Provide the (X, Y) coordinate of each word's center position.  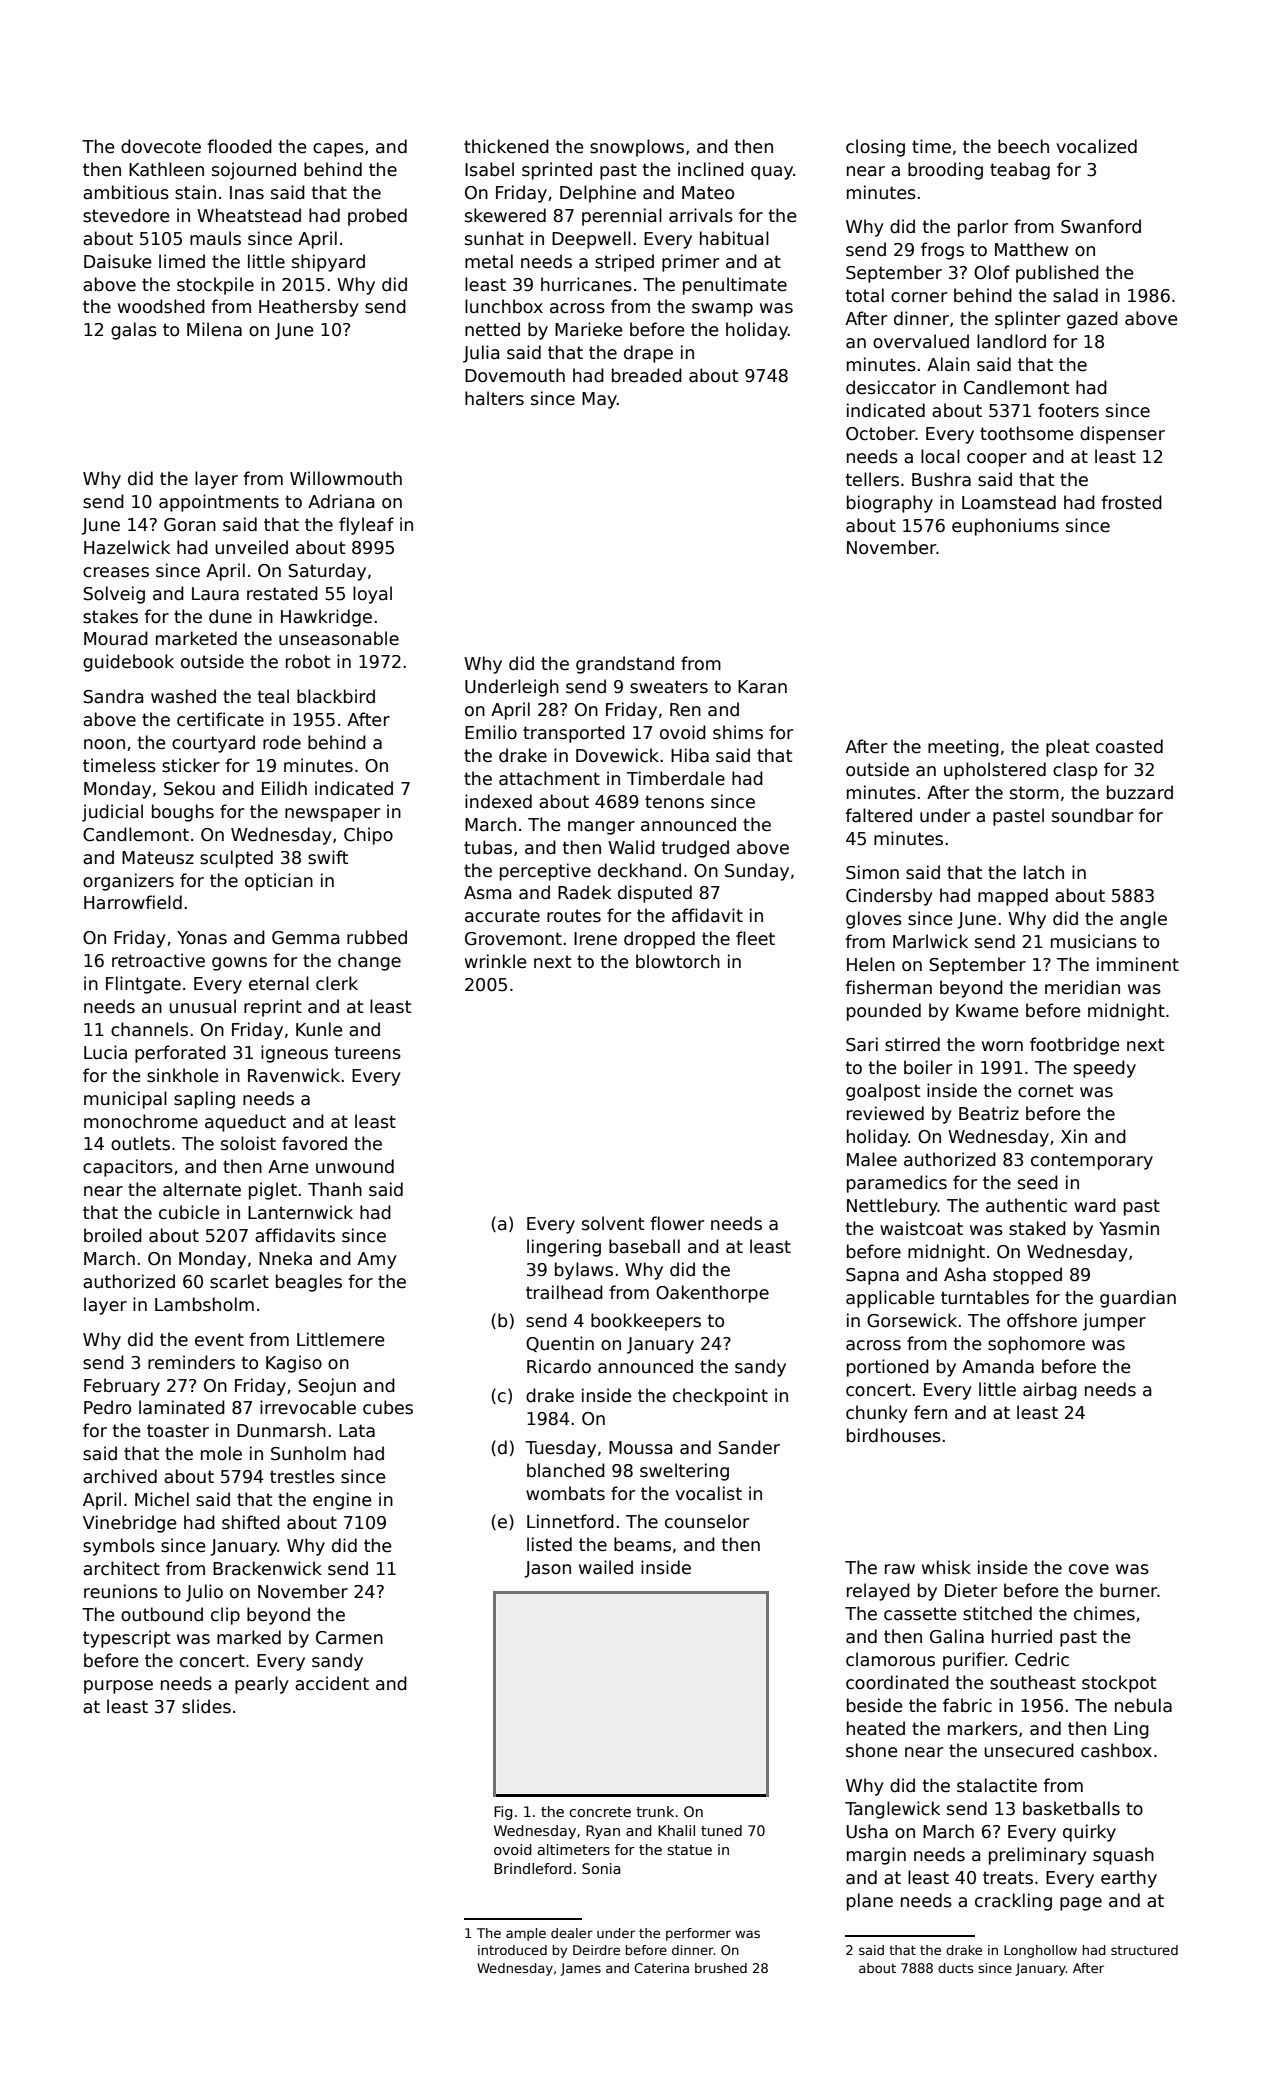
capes (338, 150)
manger (601, 828)
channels (149, 1029)
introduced (512, 1950)
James (580, 1969)
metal (489, 261)
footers (1068, 410)
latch (1044, 872)
